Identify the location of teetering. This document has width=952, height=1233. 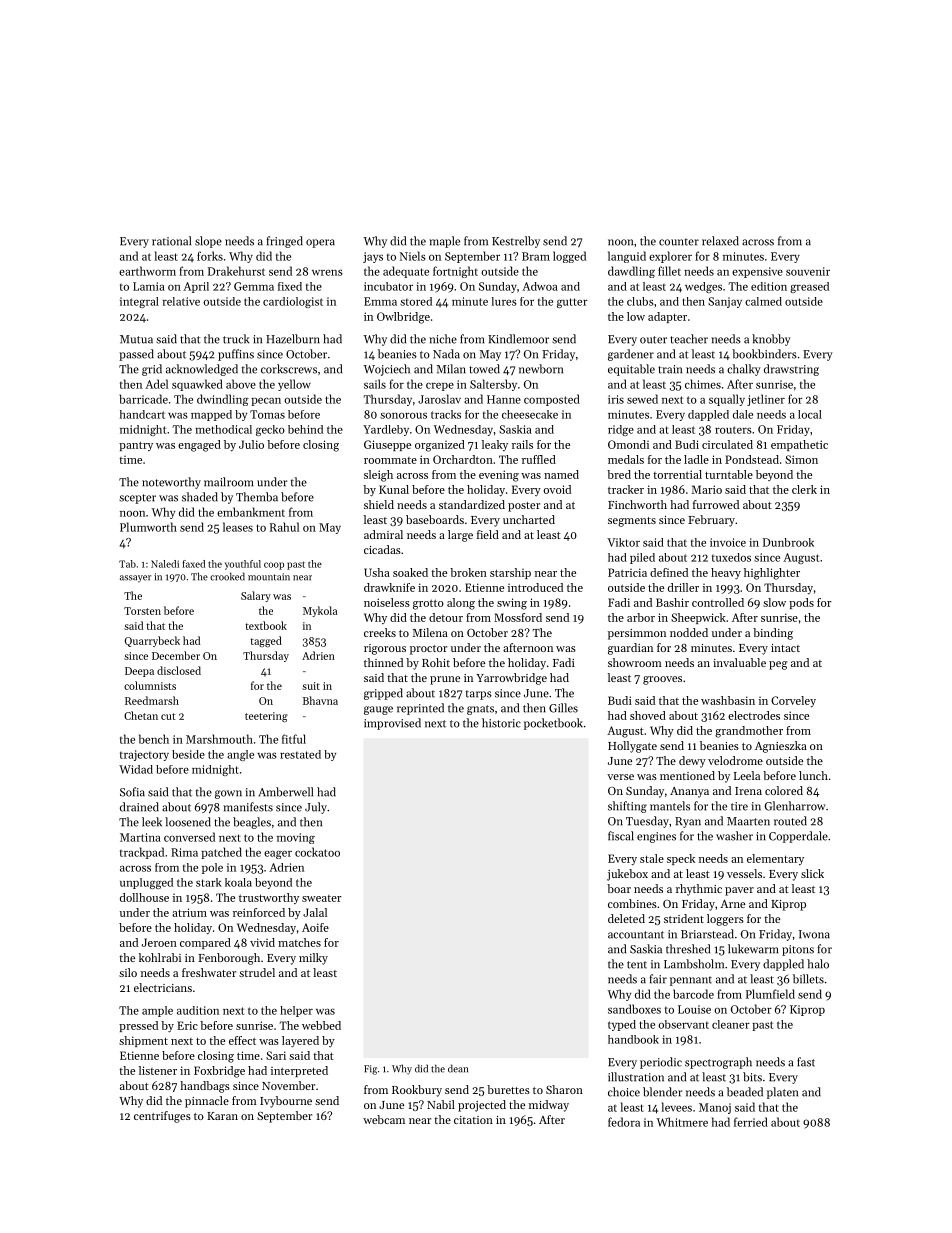
(266, 717).
